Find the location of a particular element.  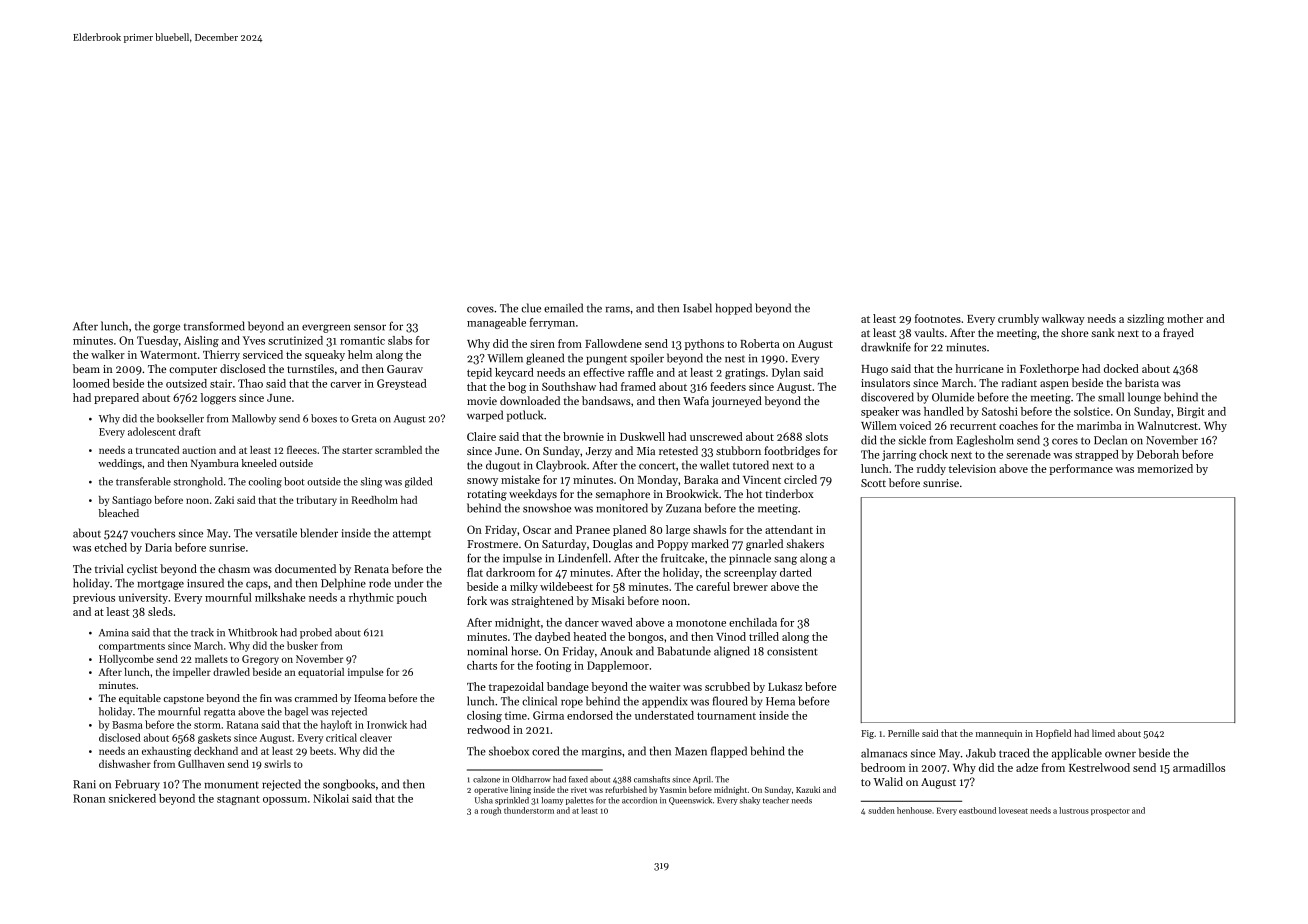

barista is located at coordinates (1142, 382).
